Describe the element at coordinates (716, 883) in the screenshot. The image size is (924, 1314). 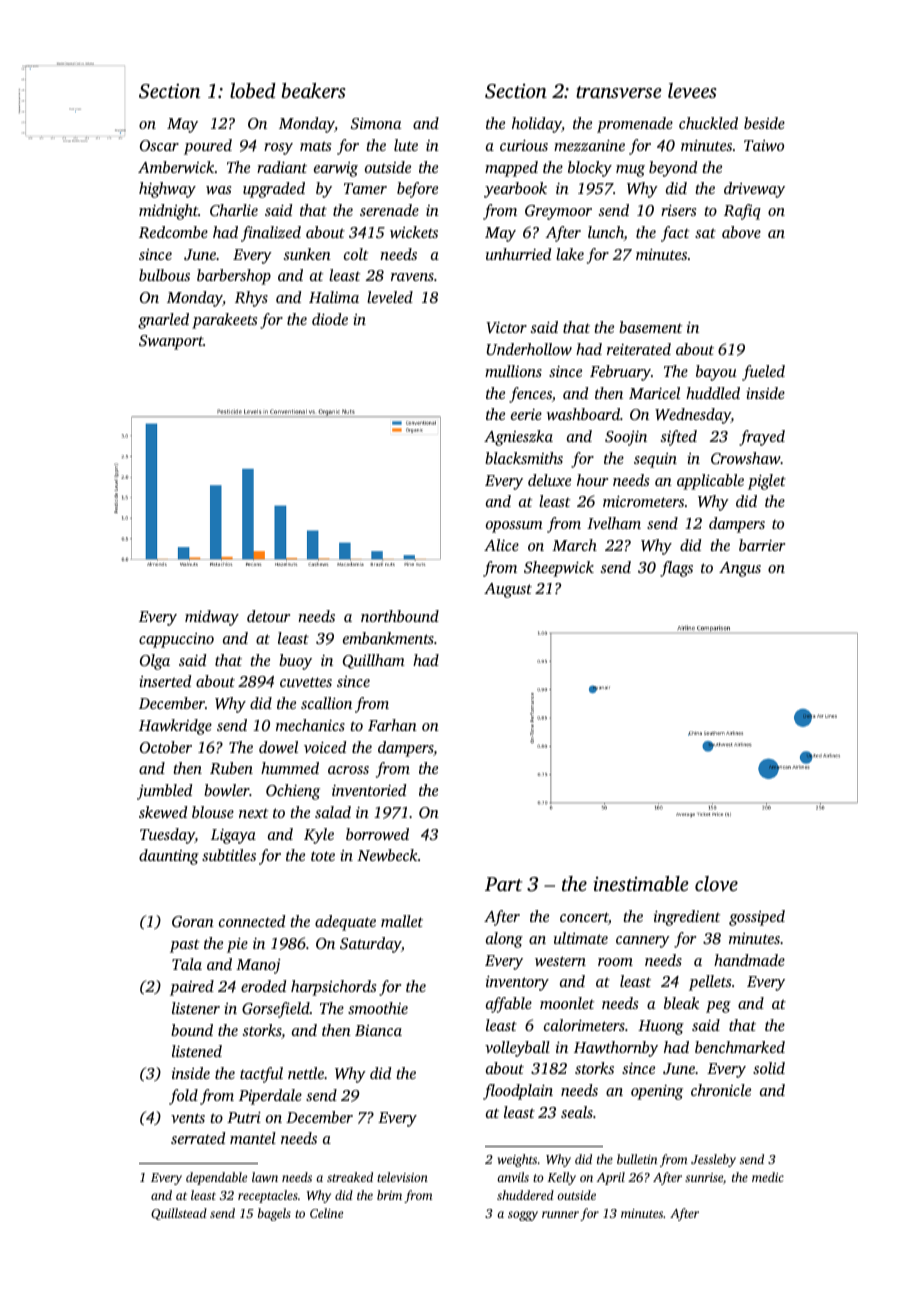
I see `clove` at that location.
